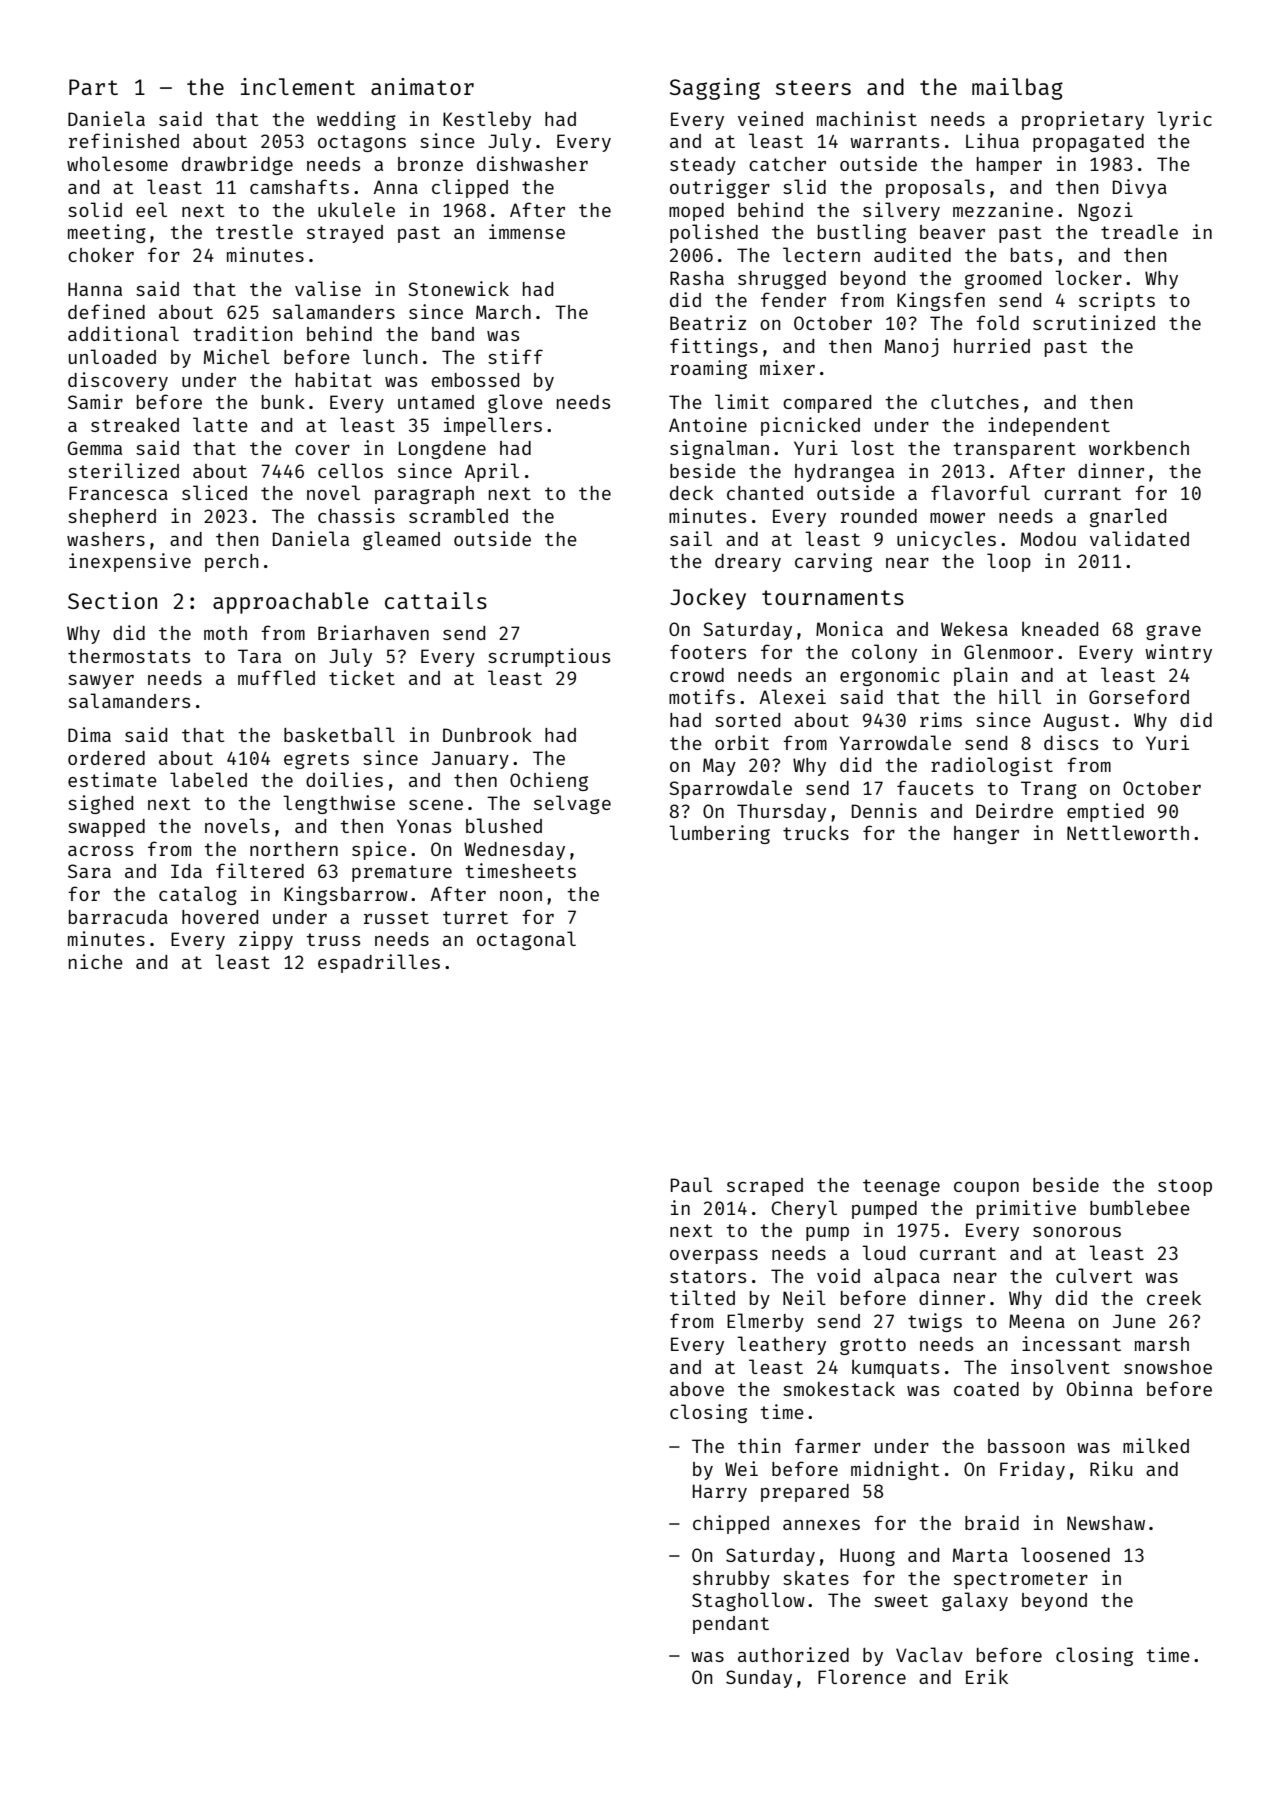  Describe the element at coordinates (765, 1187) in the screenshot. I see `scraped` at that location.
